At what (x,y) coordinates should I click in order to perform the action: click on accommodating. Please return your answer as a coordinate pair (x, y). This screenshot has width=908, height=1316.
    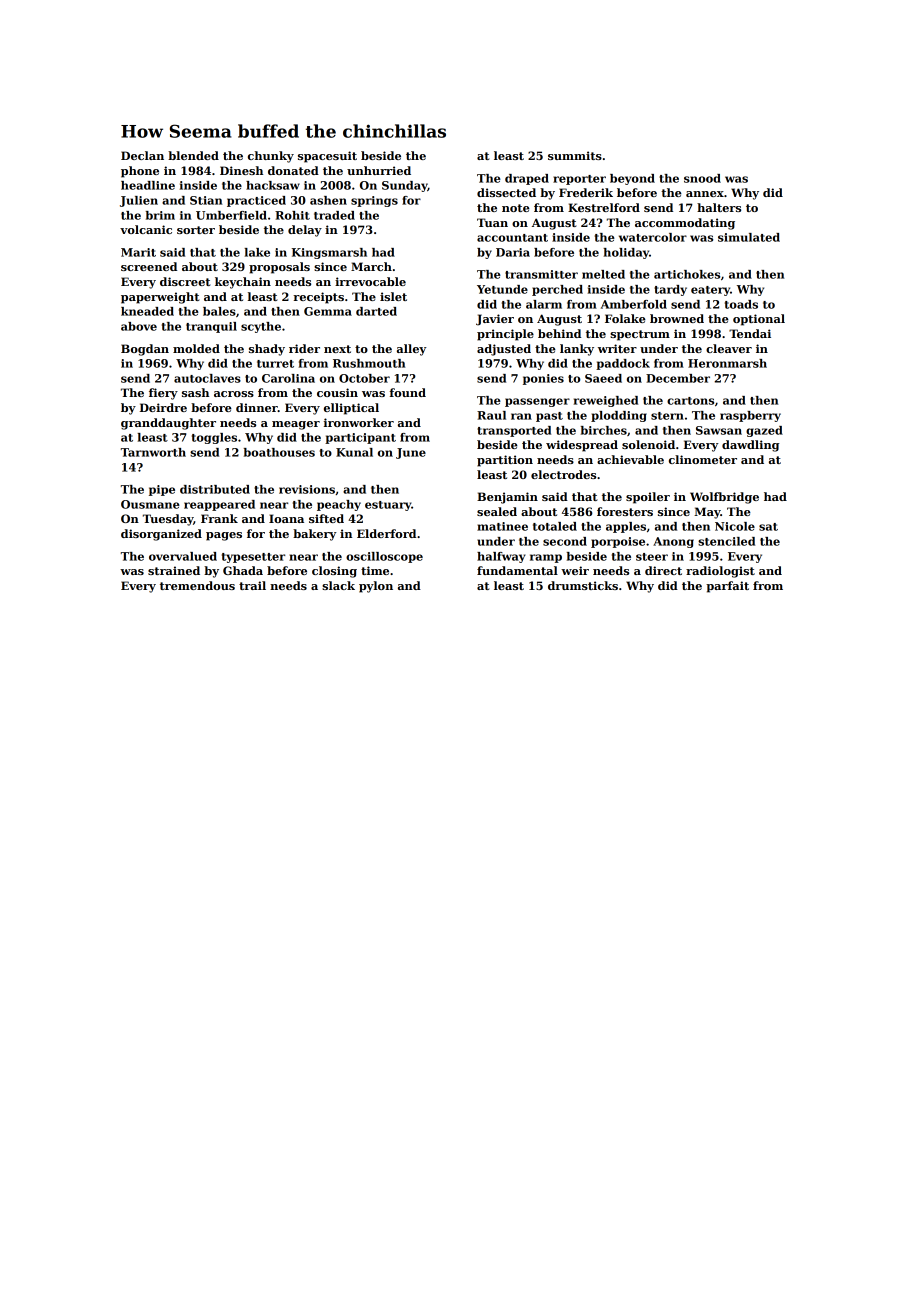
    Looking at the image, I should click on (685, 224).
